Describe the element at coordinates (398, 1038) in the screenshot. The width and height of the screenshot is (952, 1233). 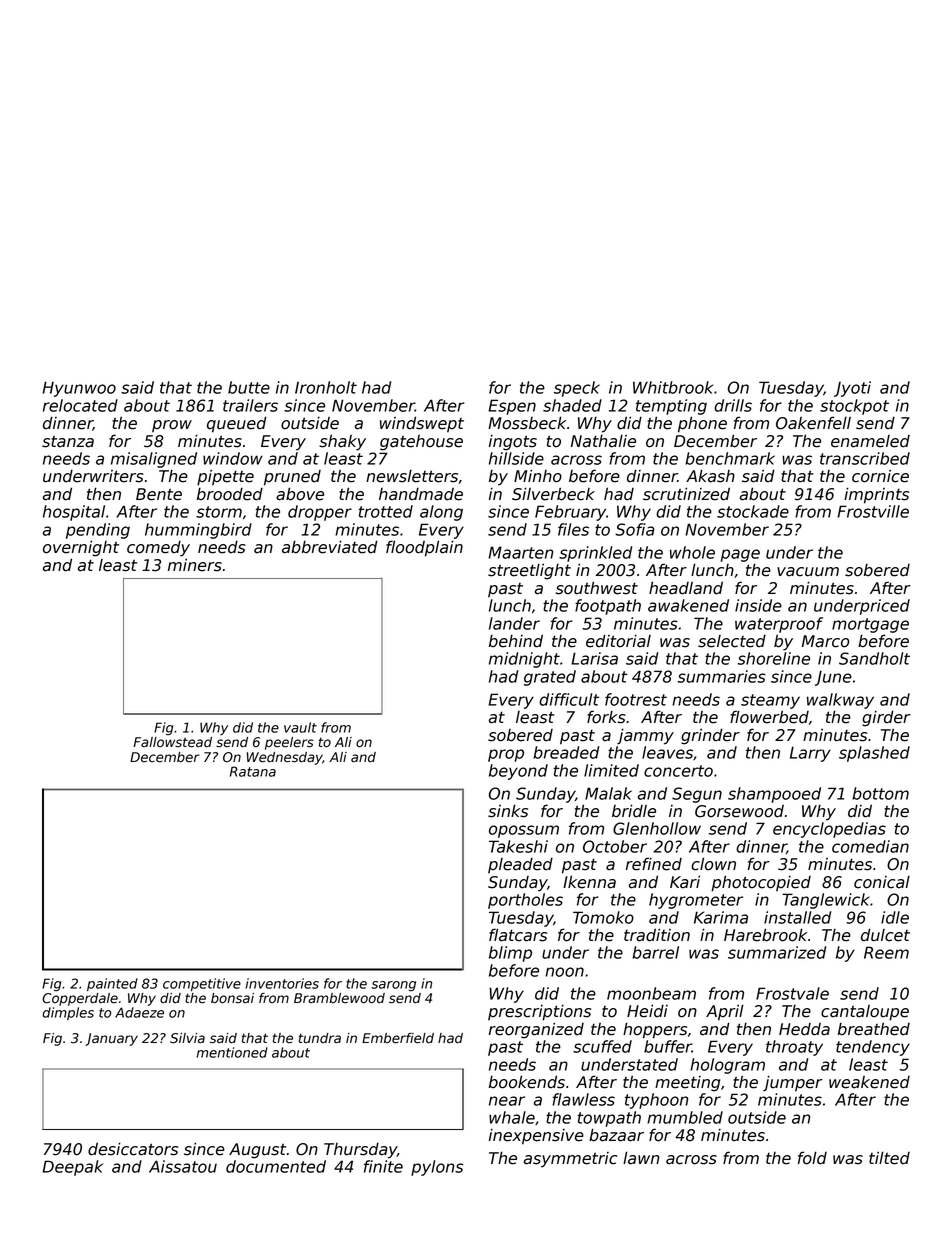
I see `Emberfield` at that location.
